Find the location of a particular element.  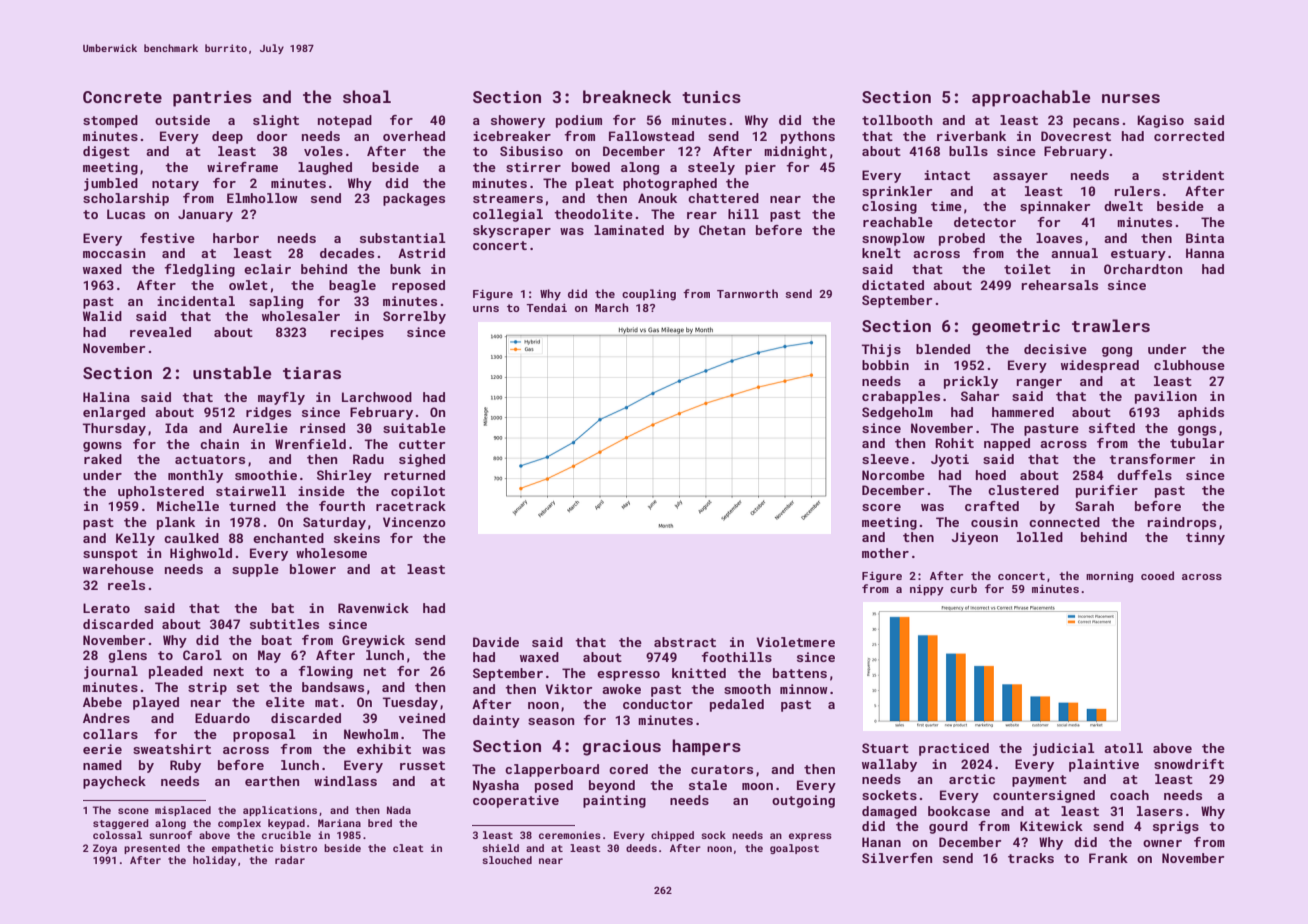

radar is located at coordinates (290, 860).
